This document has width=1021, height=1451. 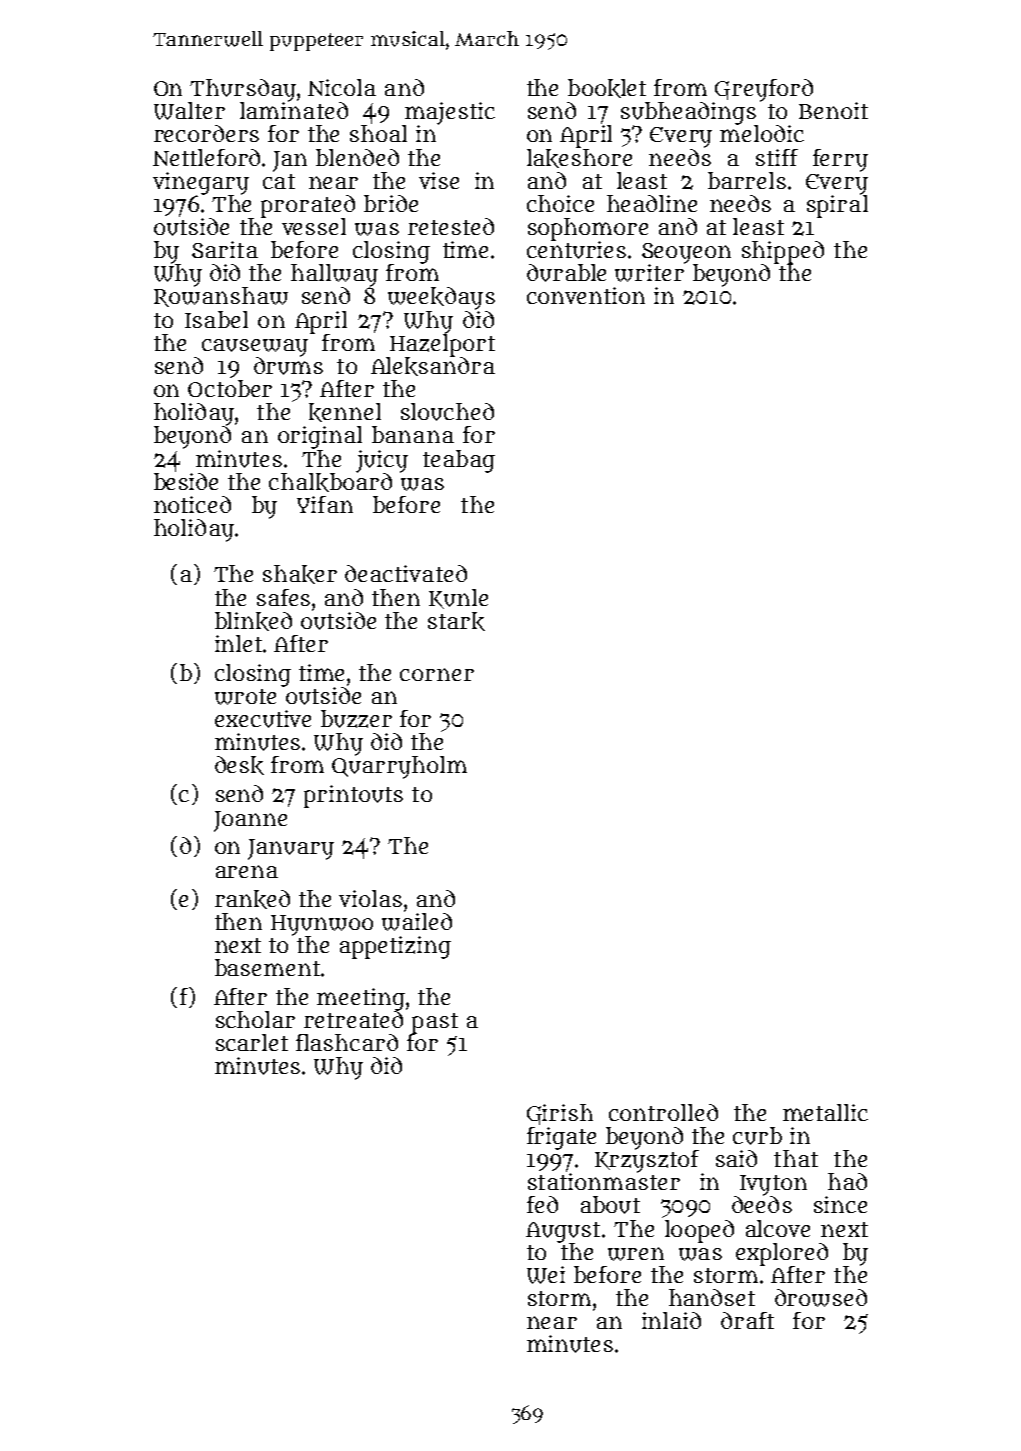 I want to click on sophomore, so click(x=588, y=229).
